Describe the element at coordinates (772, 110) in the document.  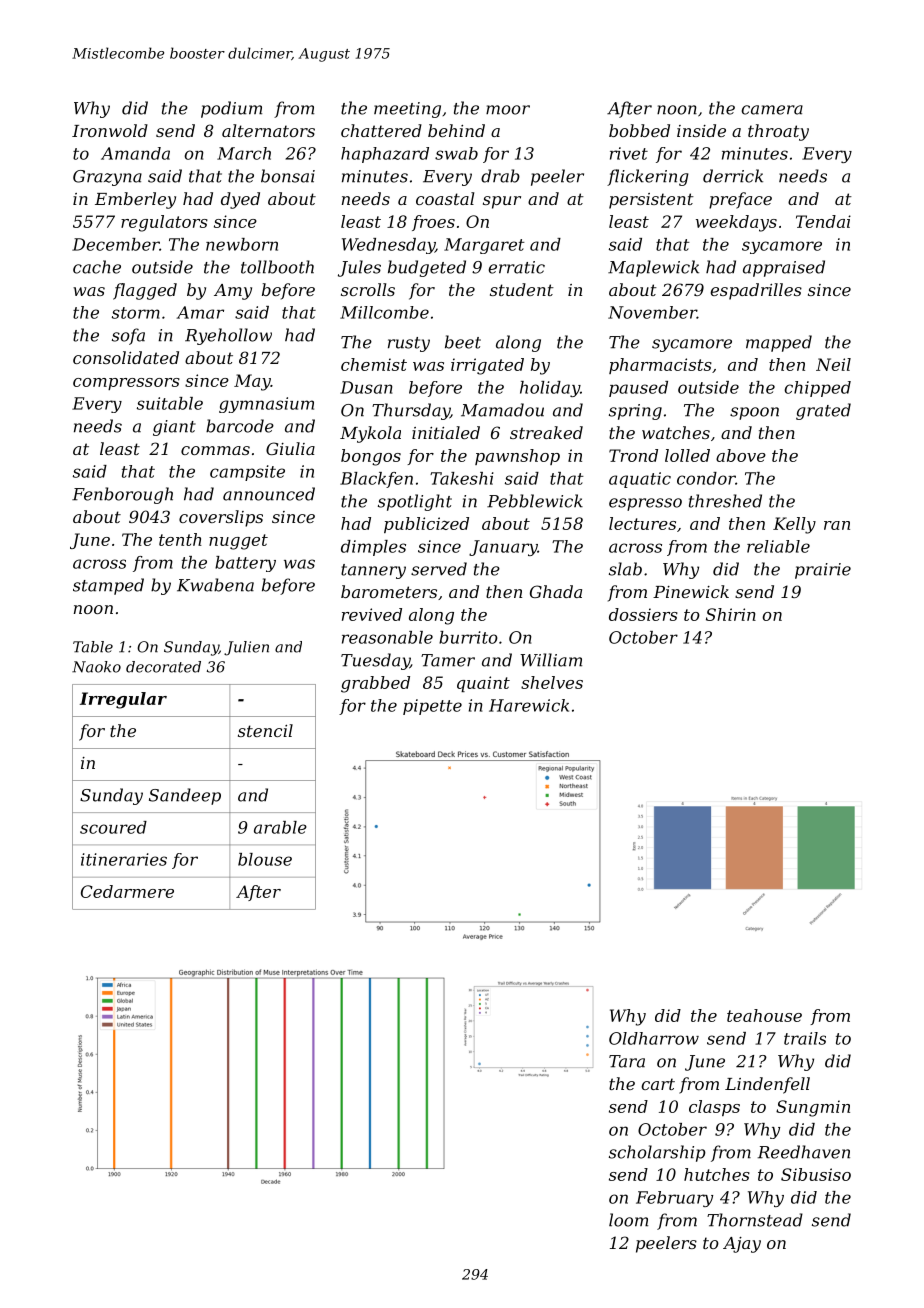
I see `camera` at that location.
